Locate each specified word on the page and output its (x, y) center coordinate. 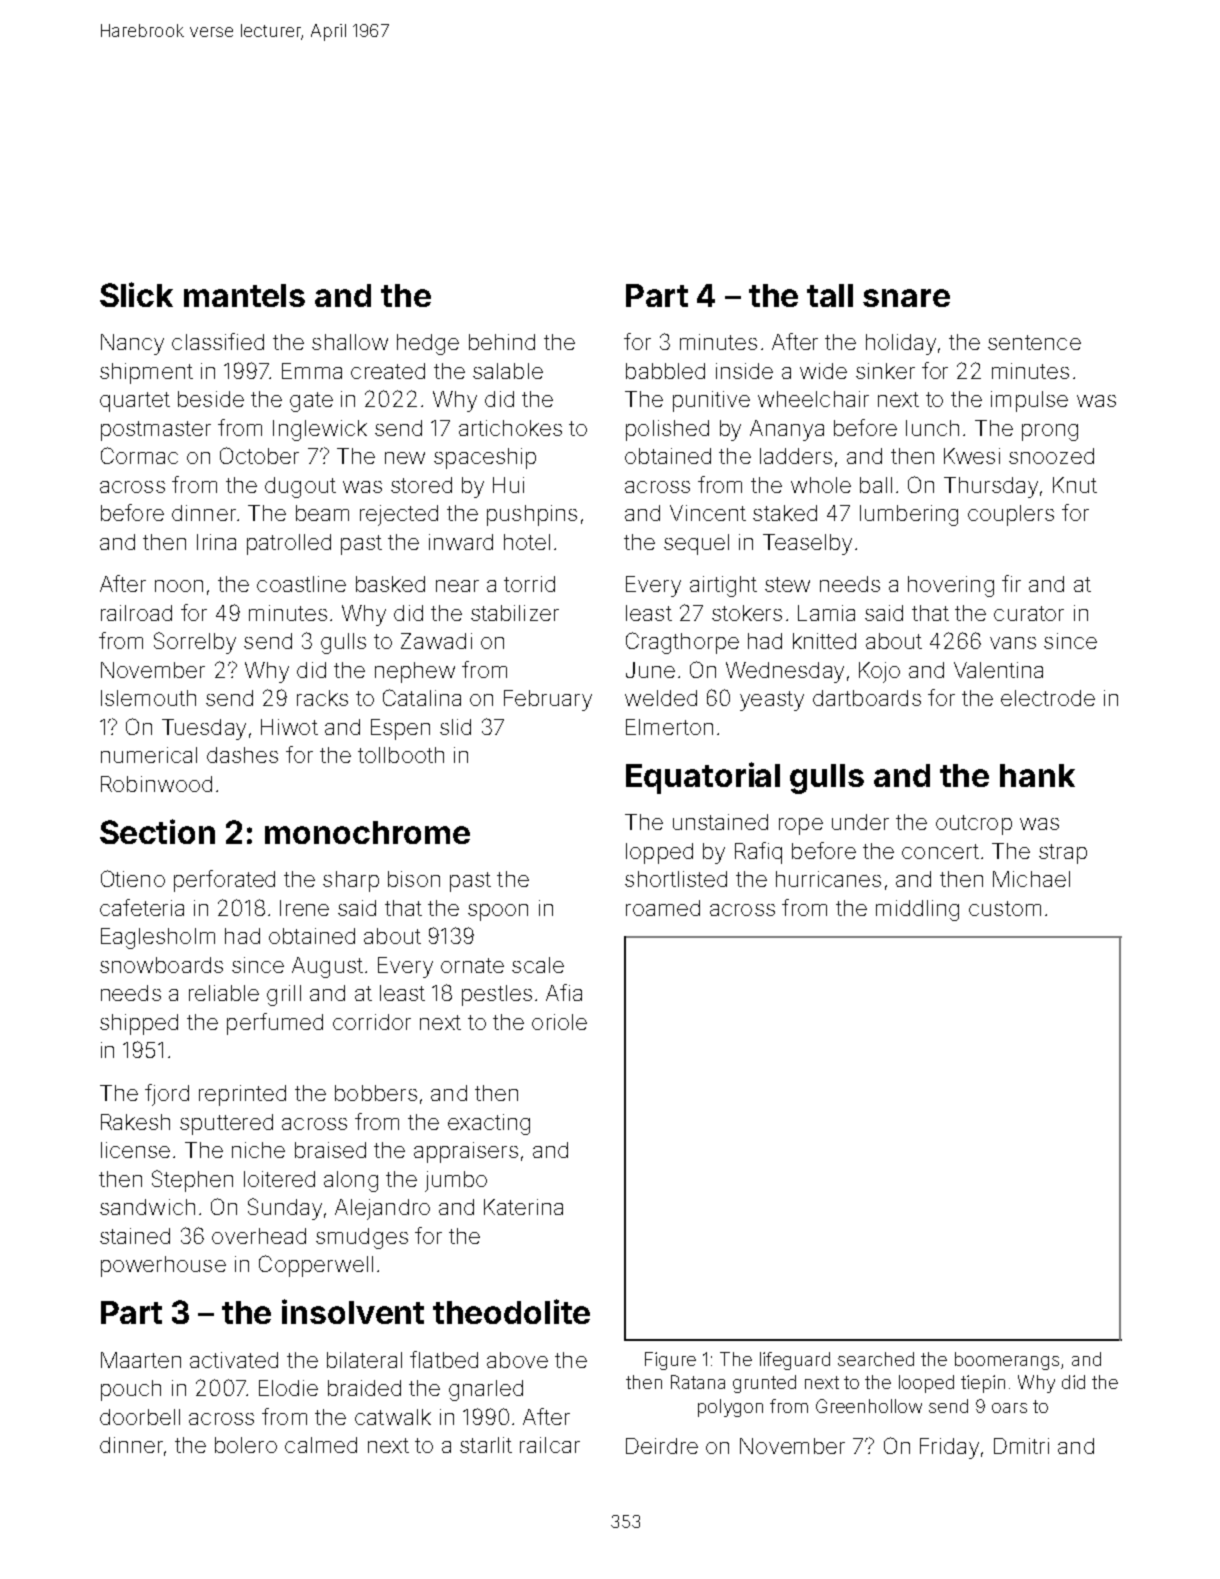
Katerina (523, 1207)
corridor (372, 1022)
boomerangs (1007, 1361)
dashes (242, 755)
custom (1005, 908)
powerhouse (163, 1266)
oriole (559, 1022)
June (650, 670)
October (259, 455)
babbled (665, 371)
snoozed (1051, 456)
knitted (824, 641)
